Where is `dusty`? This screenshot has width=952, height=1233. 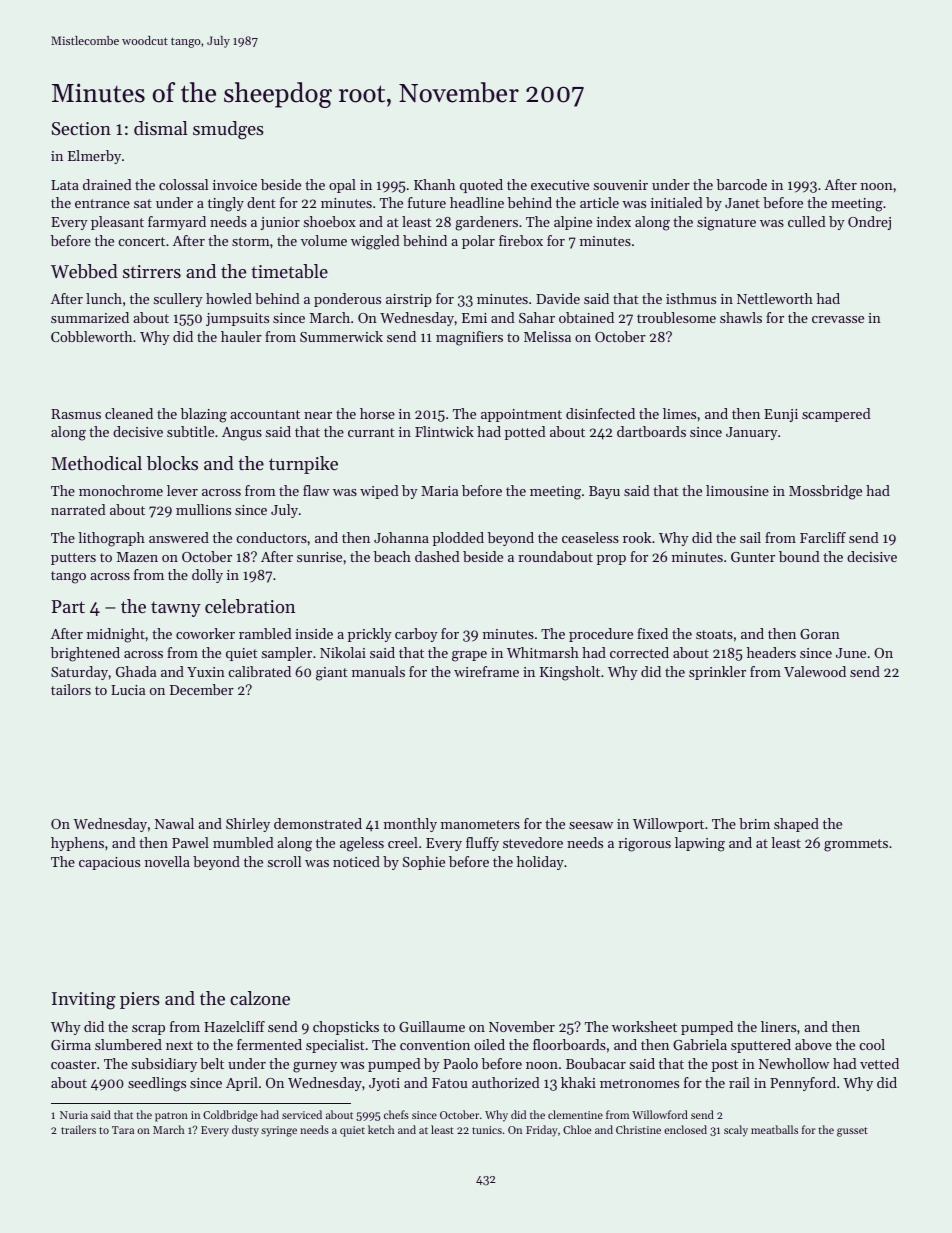
dusty is located at coordinates (245, 1131).
